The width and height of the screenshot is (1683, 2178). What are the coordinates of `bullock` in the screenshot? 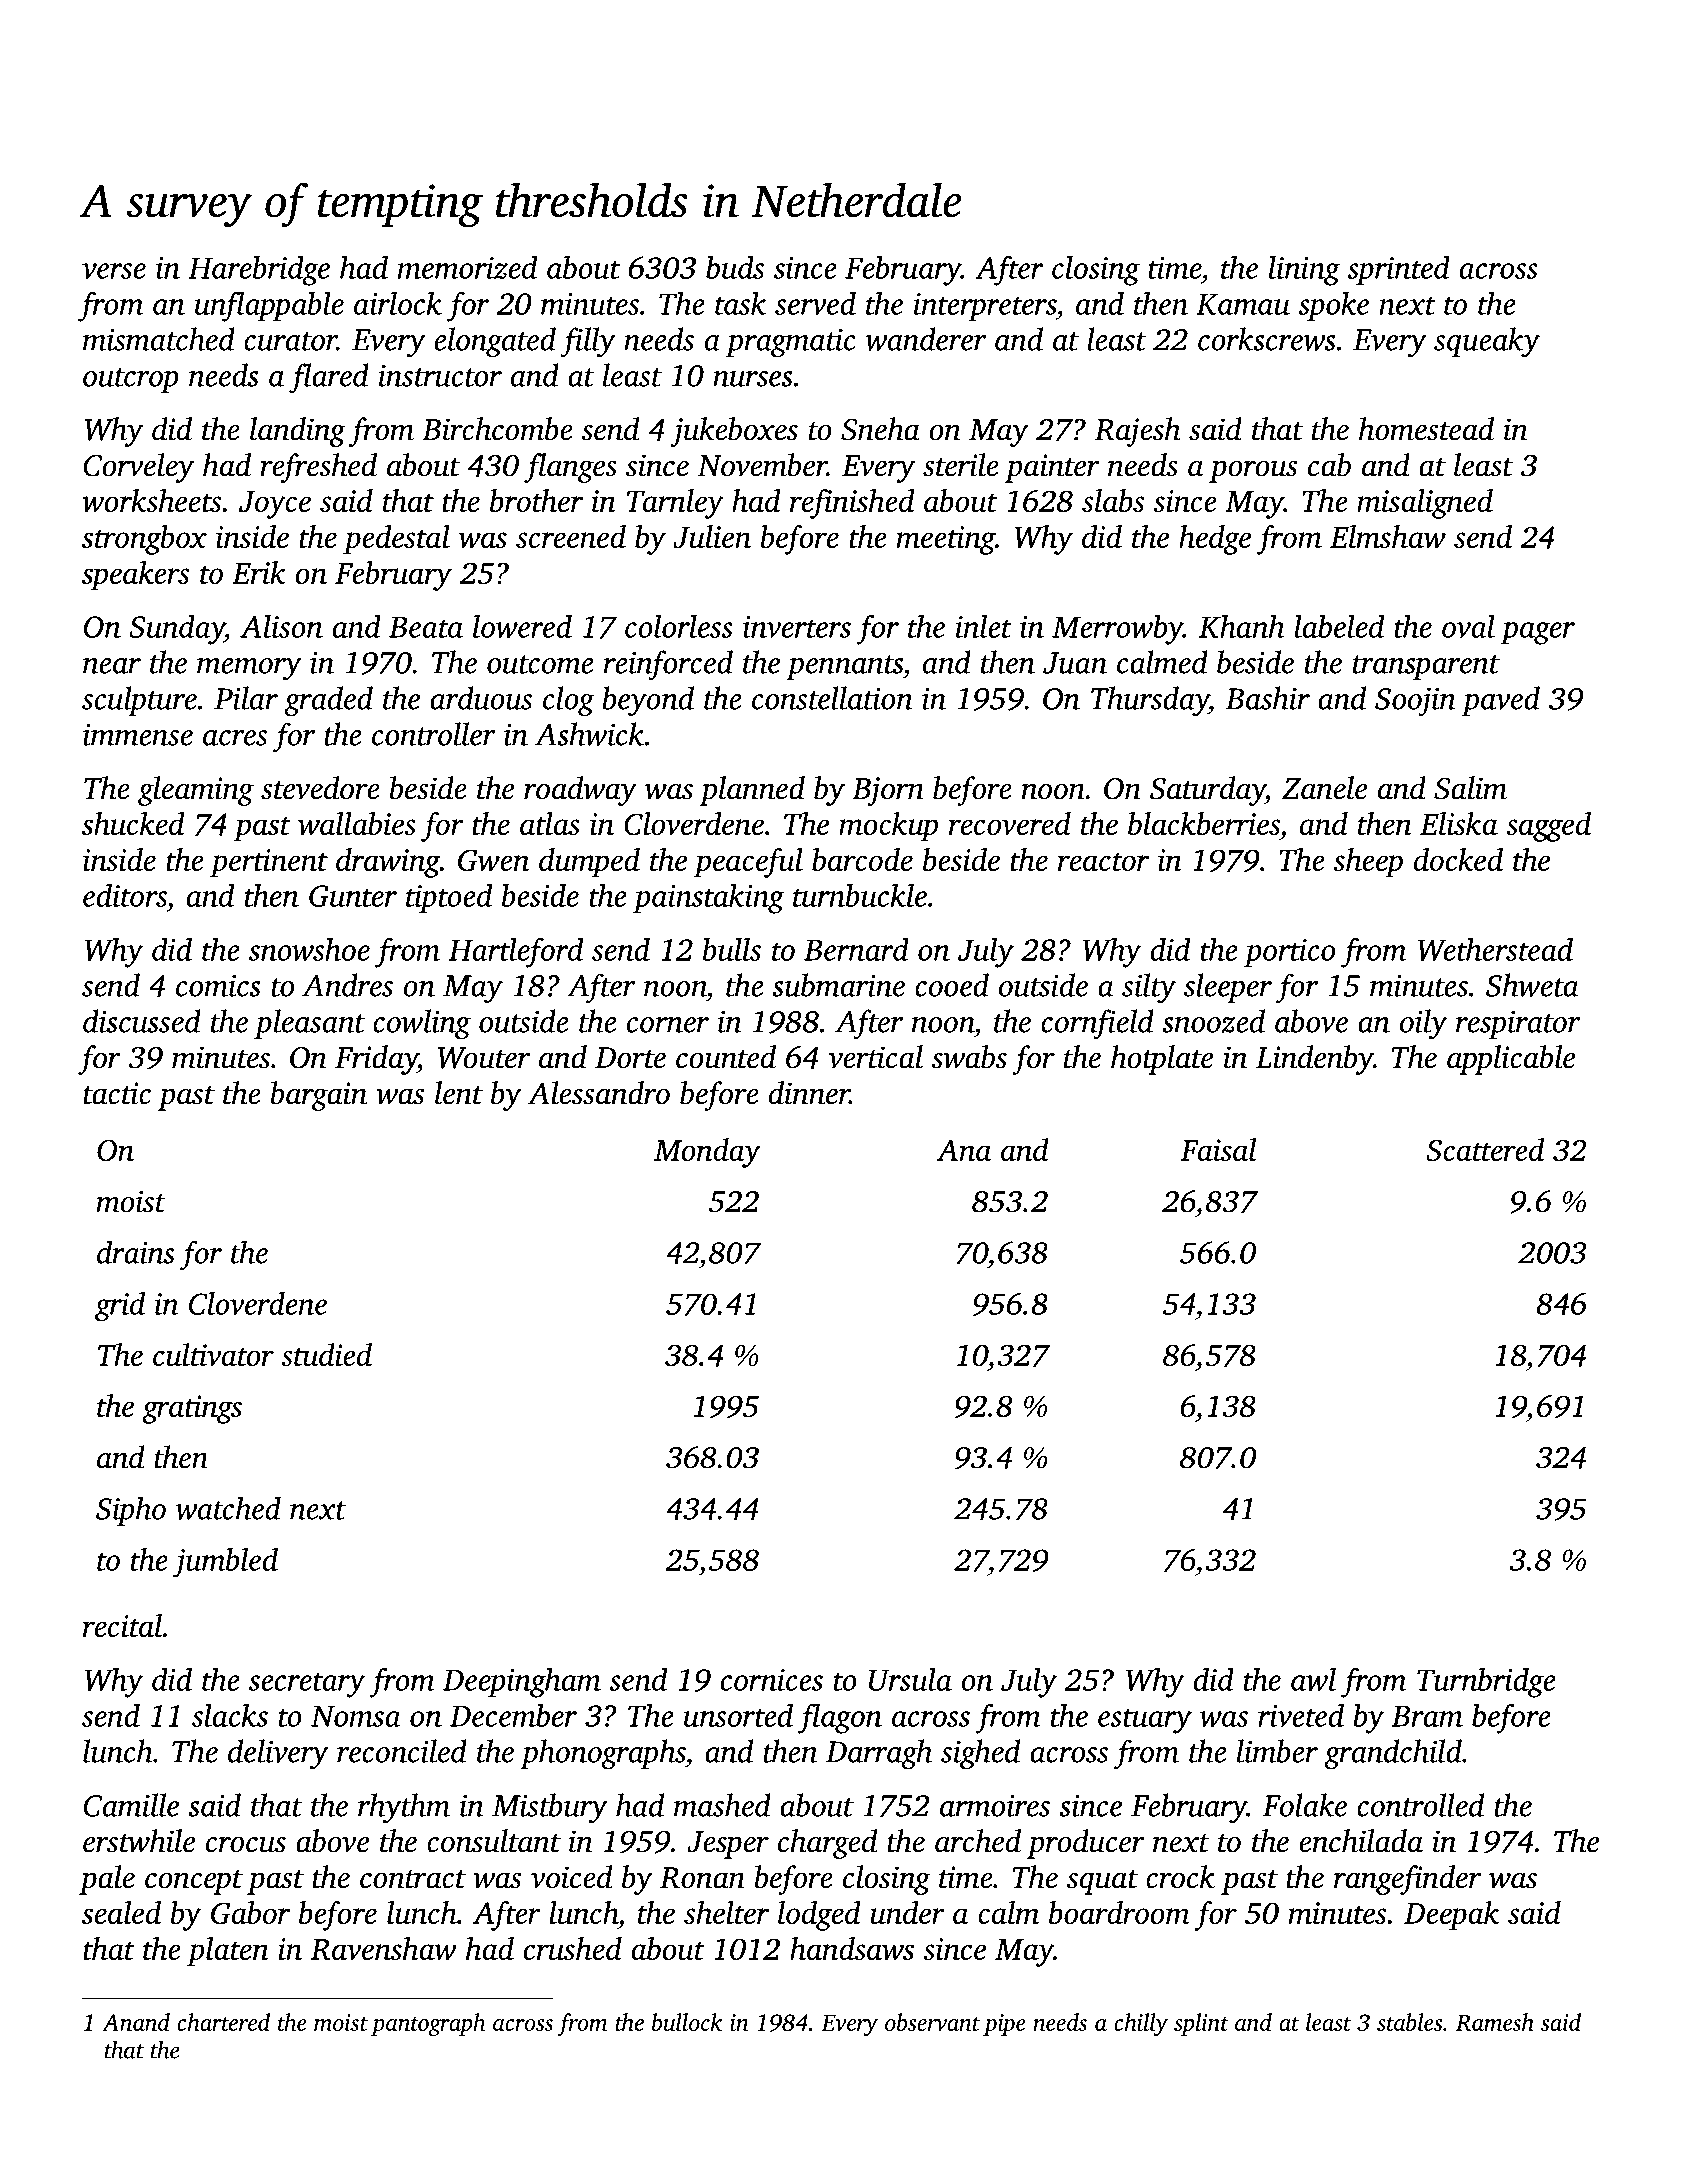 It's located at (687, 2022).
